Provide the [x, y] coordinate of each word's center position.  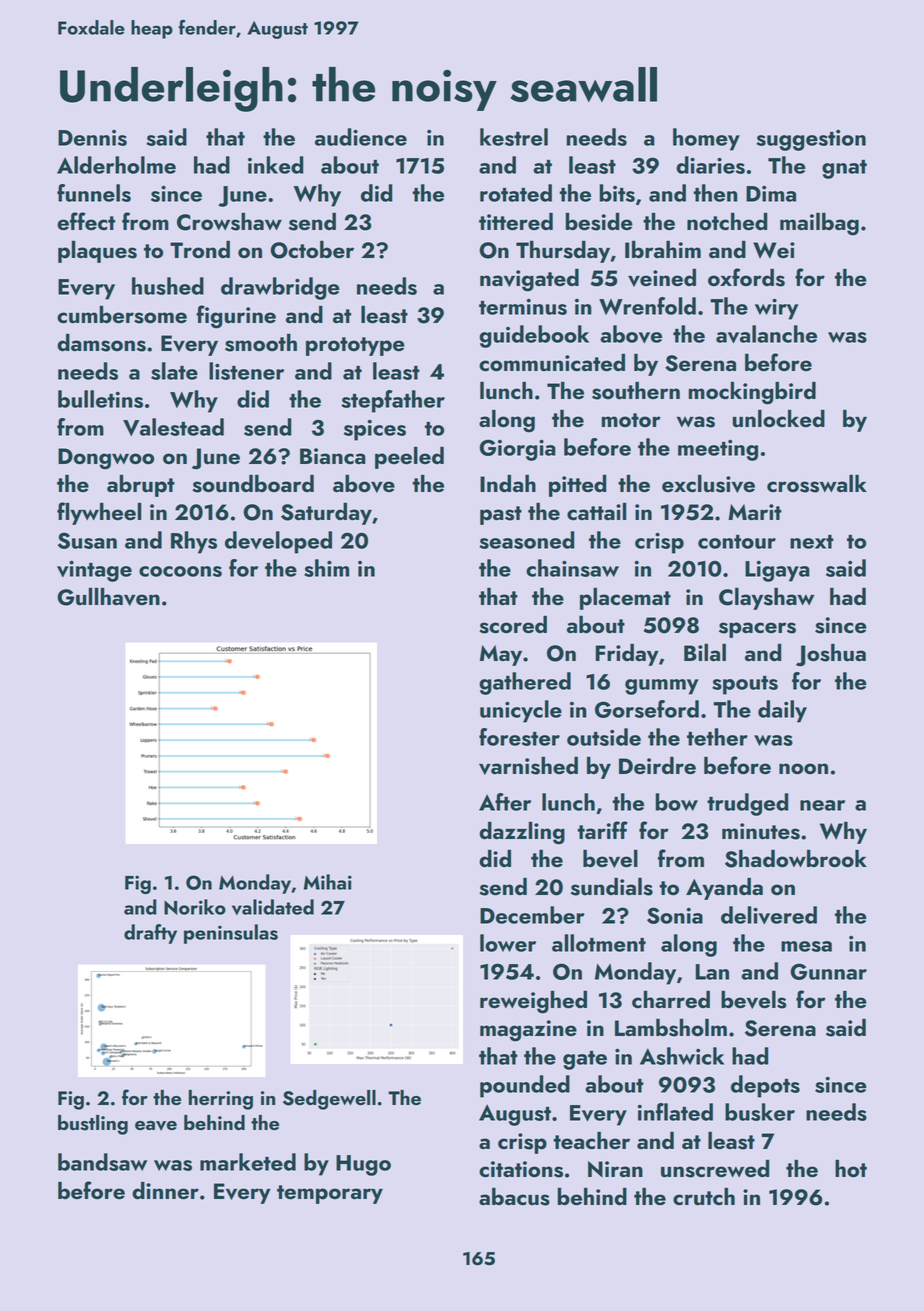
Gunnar [828, 971]
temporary [330, 1194]
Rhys [194, 542]
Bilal [705, 653]
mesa [806, 946]
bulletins [100, 399]
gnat [844, 169]
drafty [150, 934]
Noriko [195, 907]
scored [513, 625]
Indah [508, 484]
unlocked [779, 419]
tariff [602, 830]
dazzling [522, 833]
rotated [516, 193]
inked [275, 165]
